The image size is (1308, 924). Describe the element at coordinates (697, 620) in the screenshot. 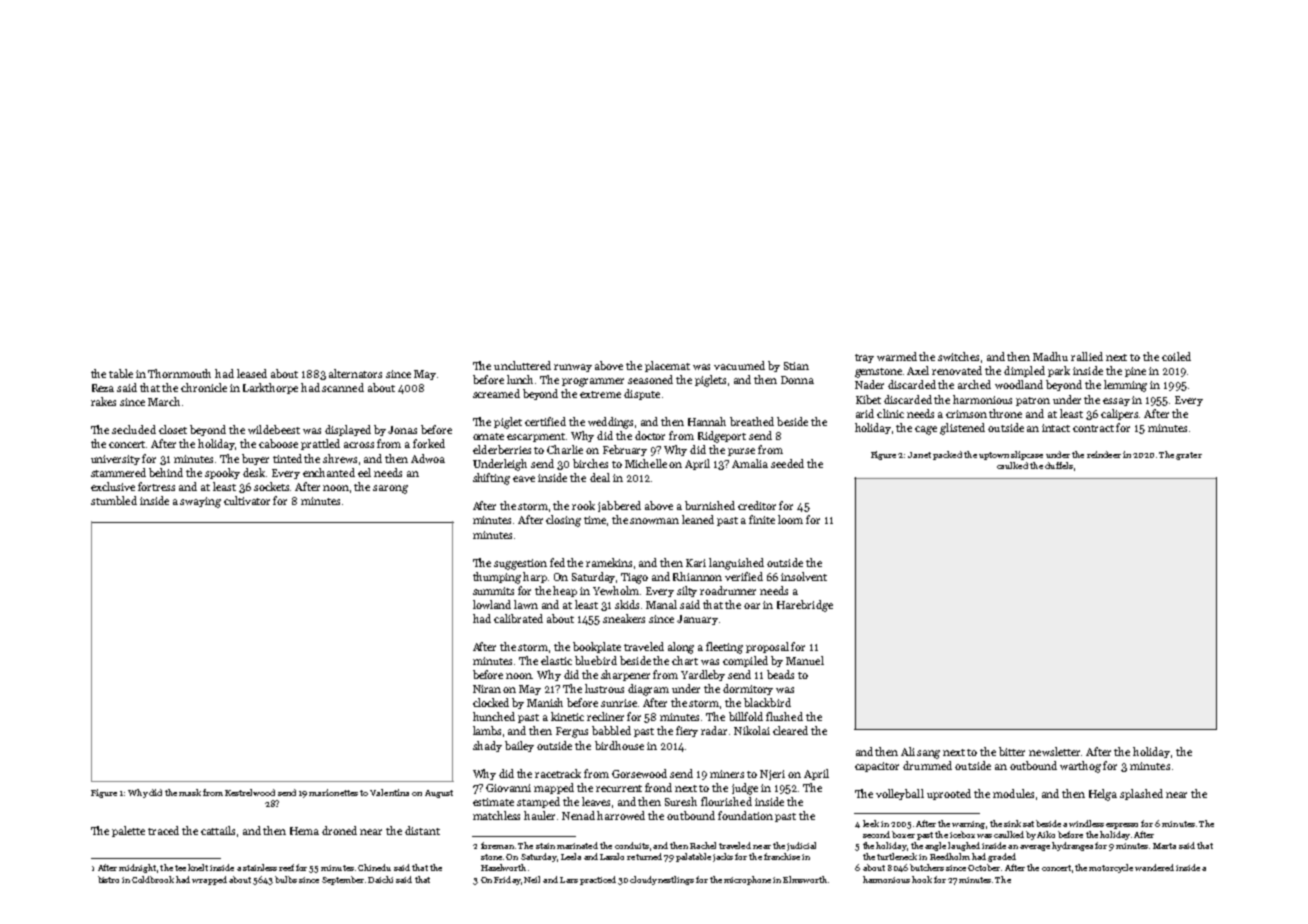

I see `January` at that location.
